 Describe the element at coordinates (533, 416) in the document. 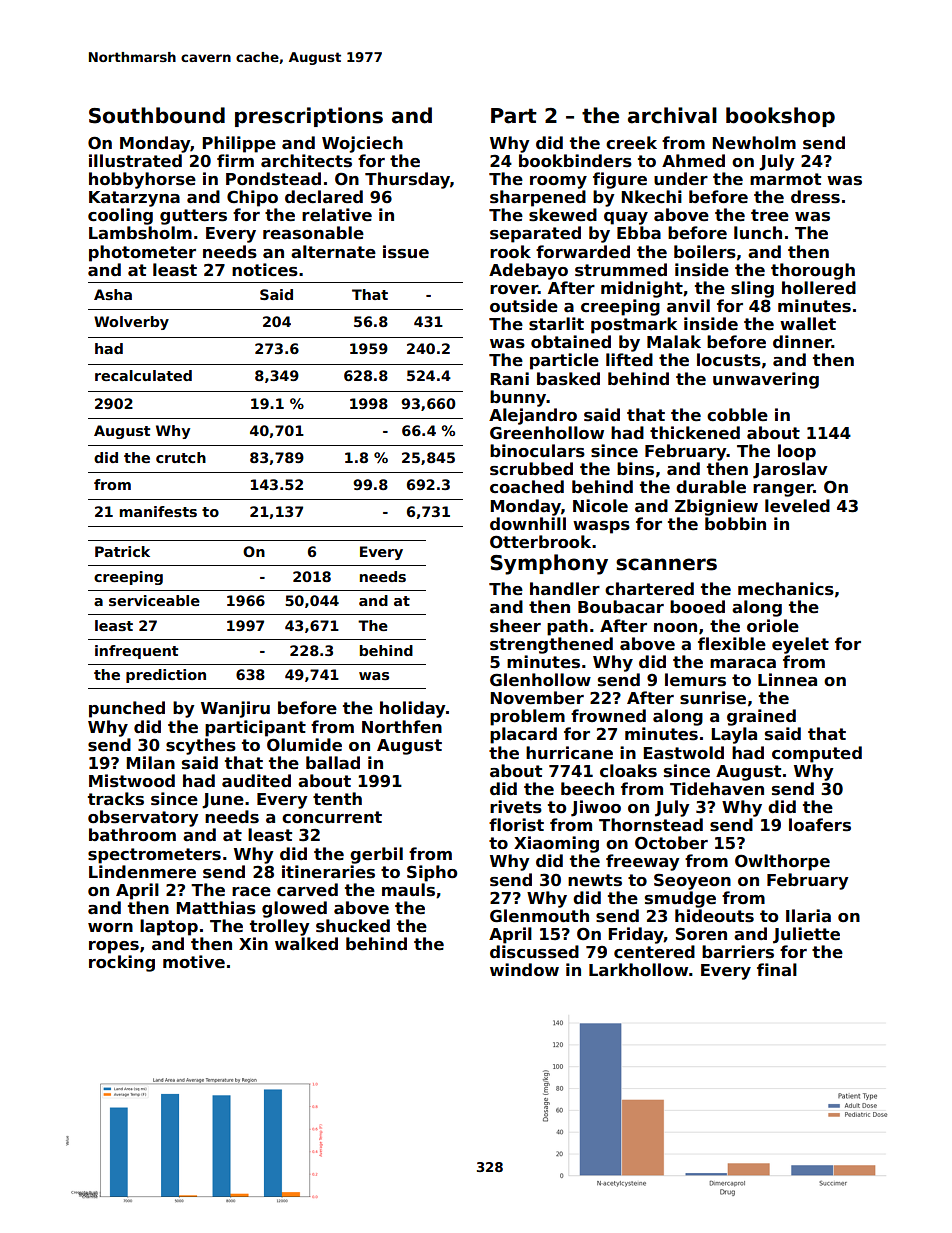

I see `Alejandro` at that location.
